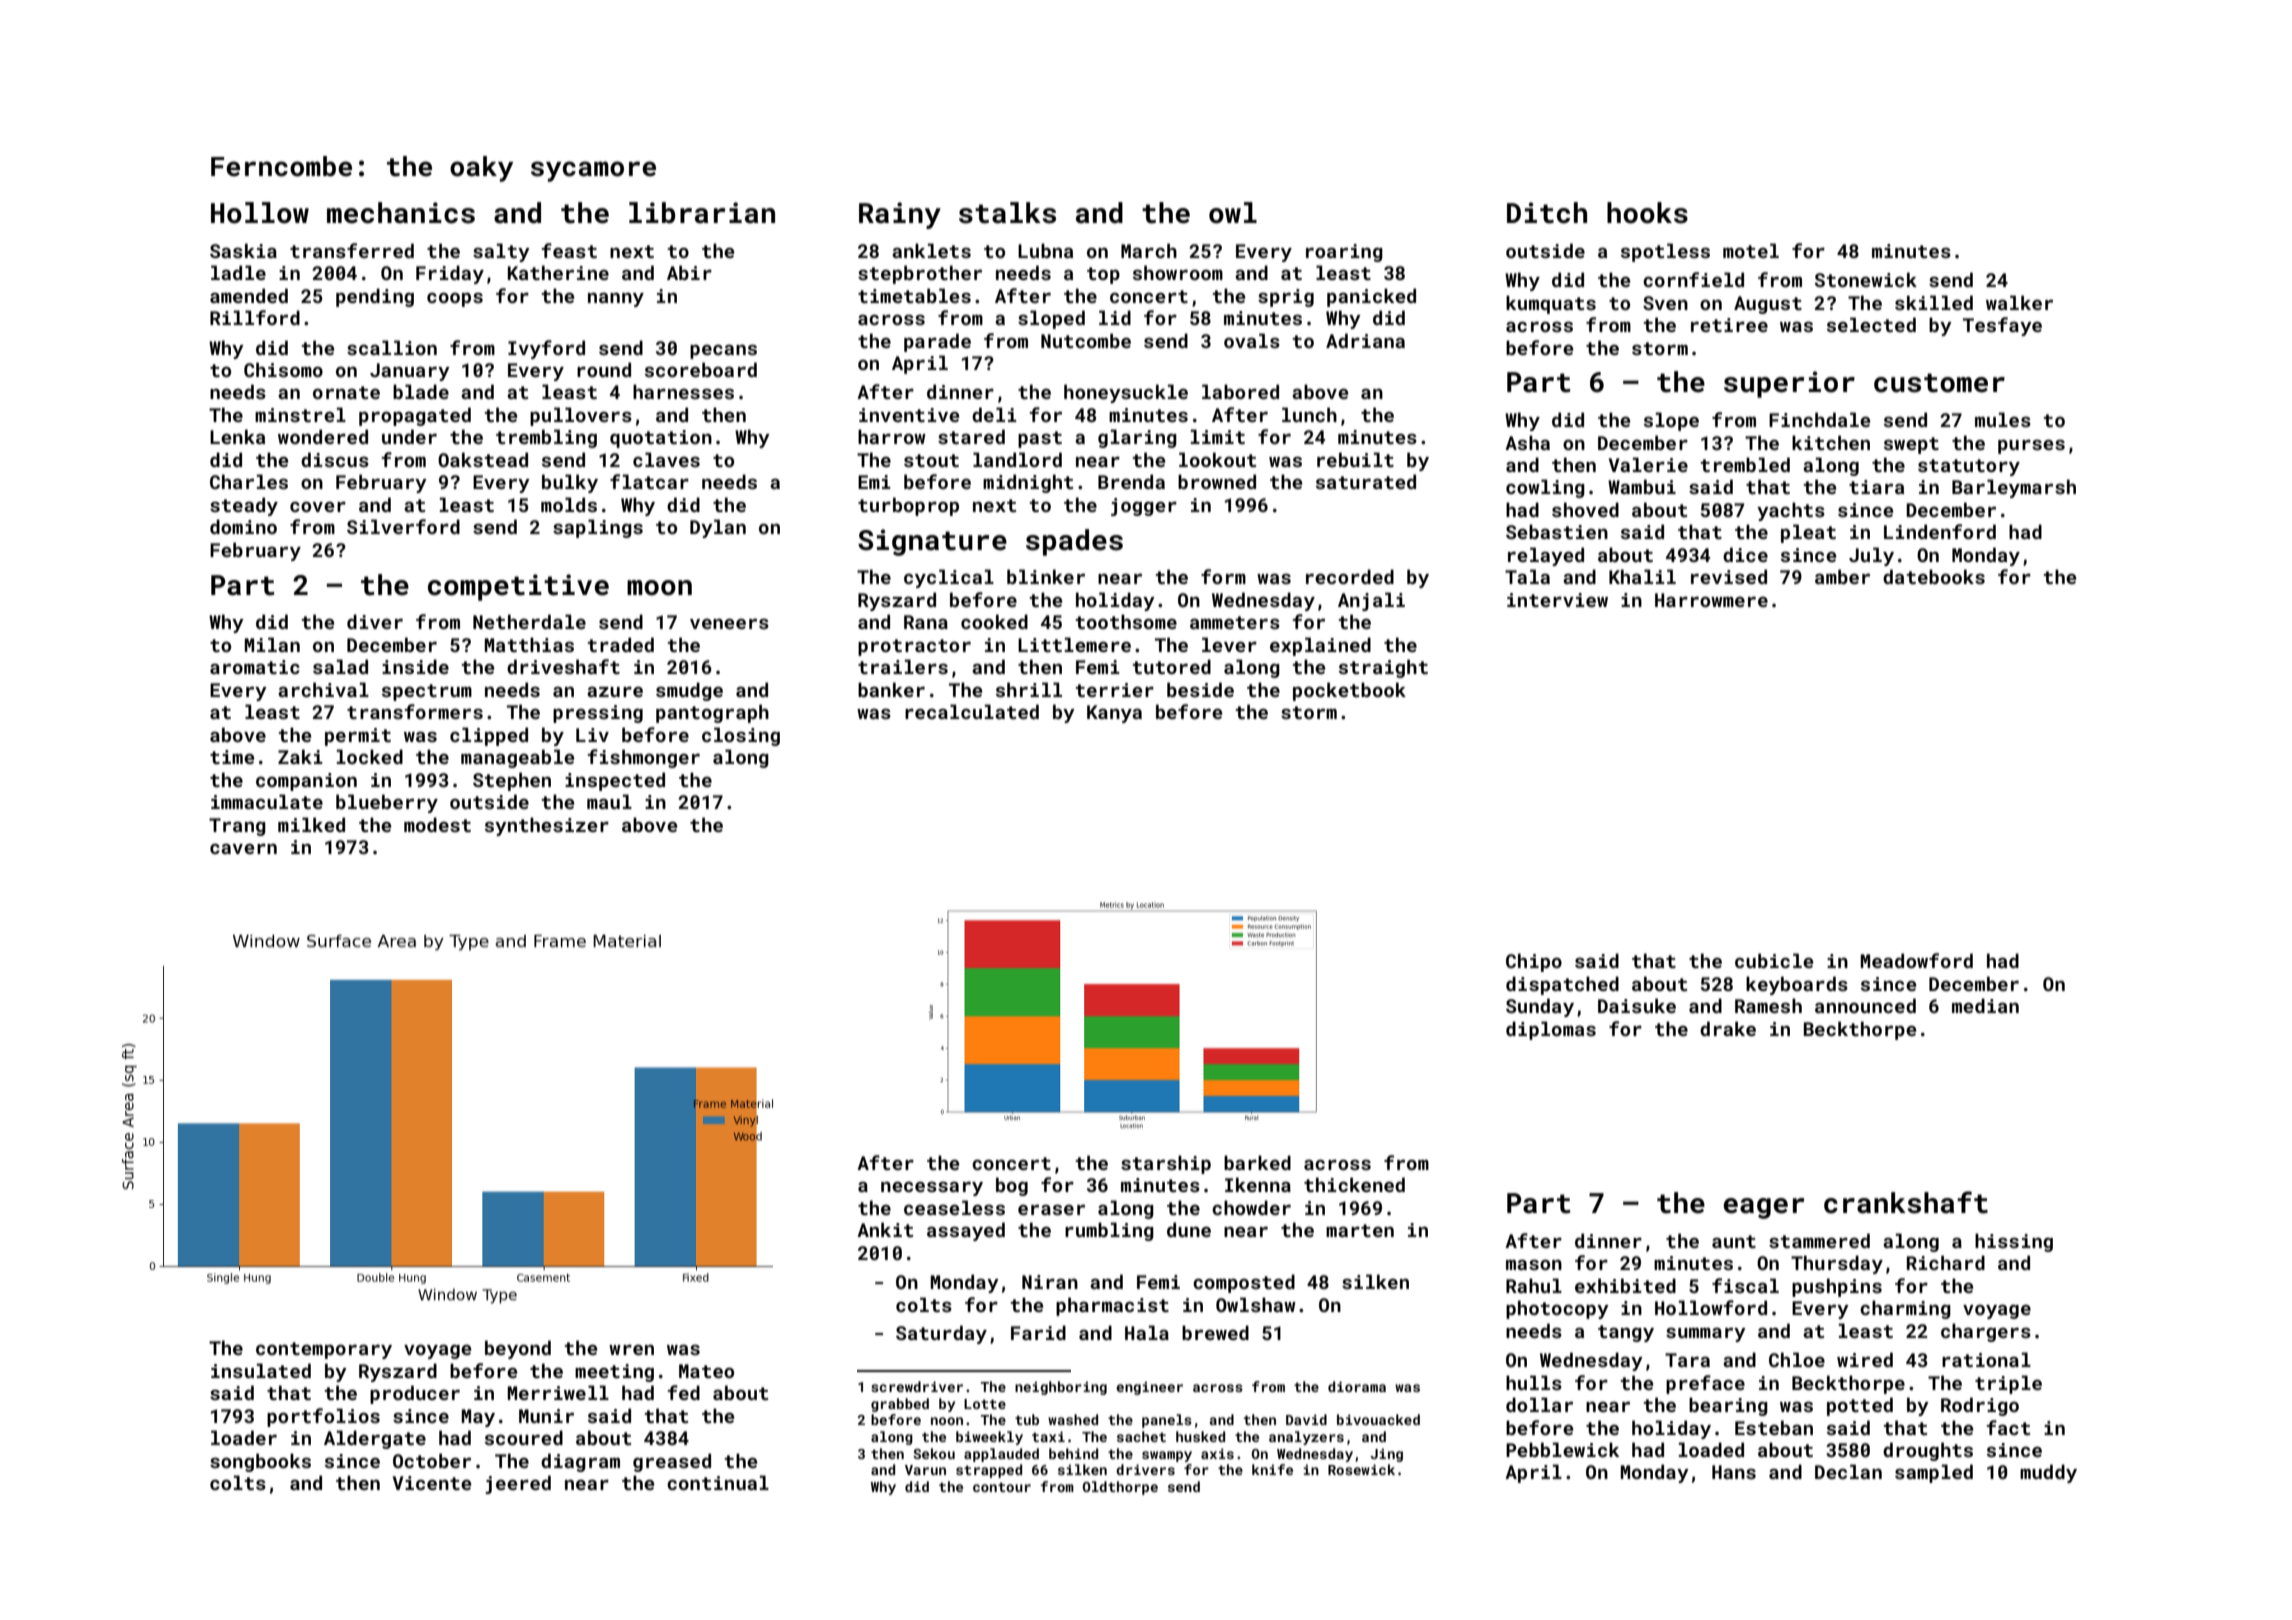 Image resolution: width=2292 pixels, height=1620 pixels. I want to click on Rana, so click(926, 622).
